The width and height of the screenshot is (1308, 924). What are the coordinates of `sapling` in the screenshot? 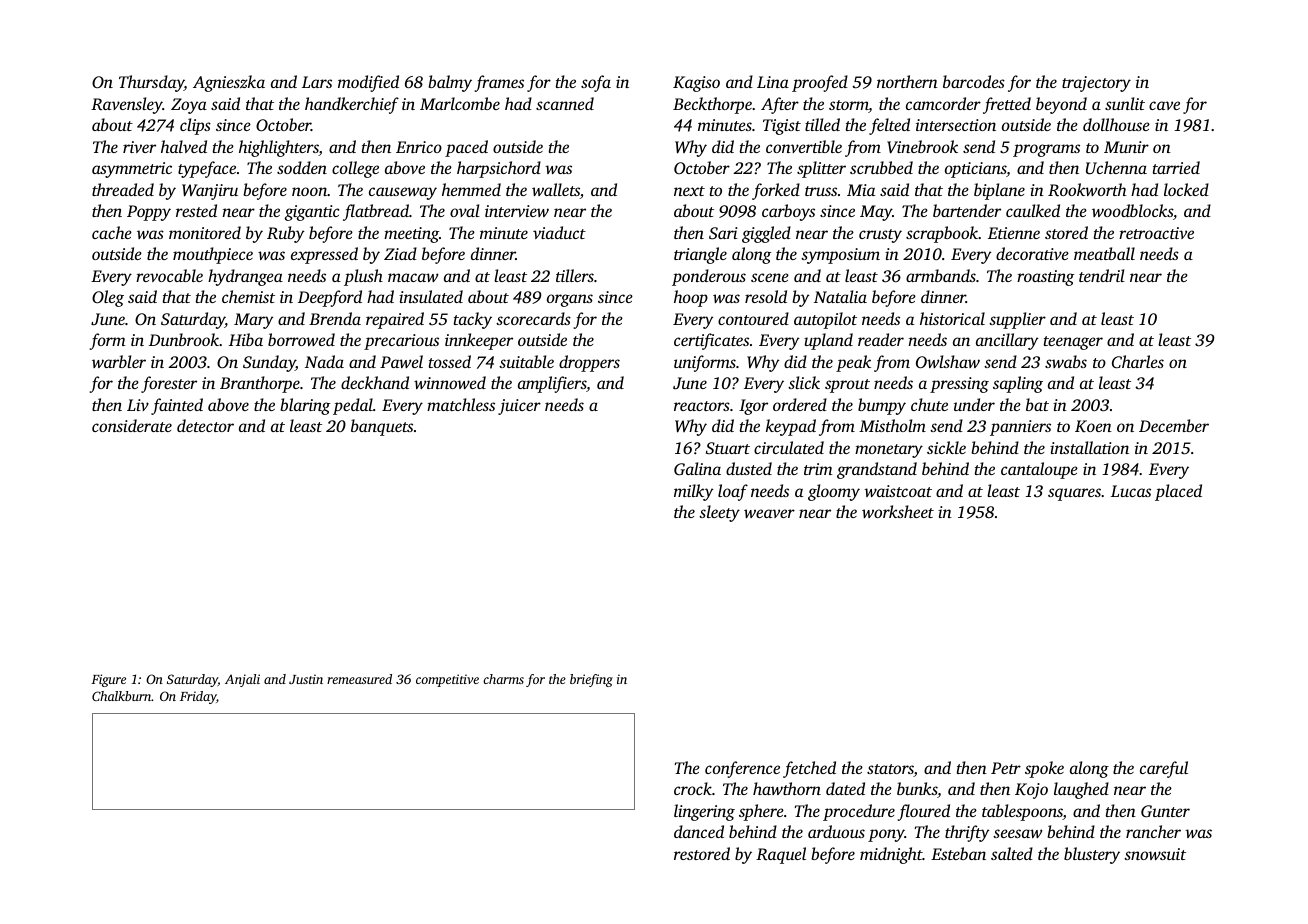 It's located at (1018, 384).
